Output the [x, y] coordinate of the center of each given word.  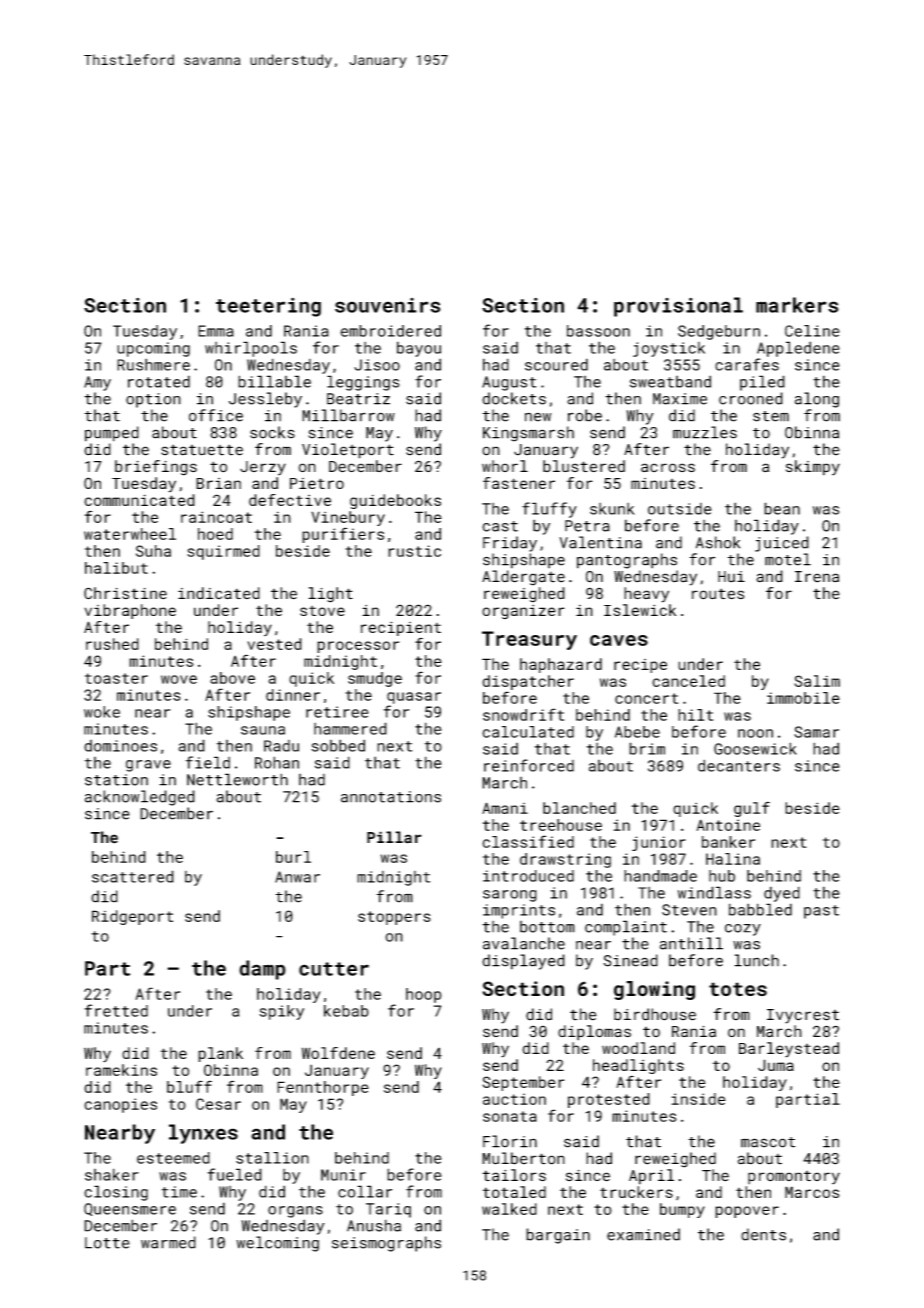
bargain [558, 1236]
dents [763, 1234]
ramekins [121, 1070]
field [208, 762]
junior [659, 843]
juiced [782, 544]
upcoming [153, 349]
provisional [678, 307]
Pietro [317, 483]
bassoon [598, 331]
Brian [218, 483]
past [821, 912]
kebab [346, 1011]
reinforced [529, 765]
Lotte [107, 1243]
